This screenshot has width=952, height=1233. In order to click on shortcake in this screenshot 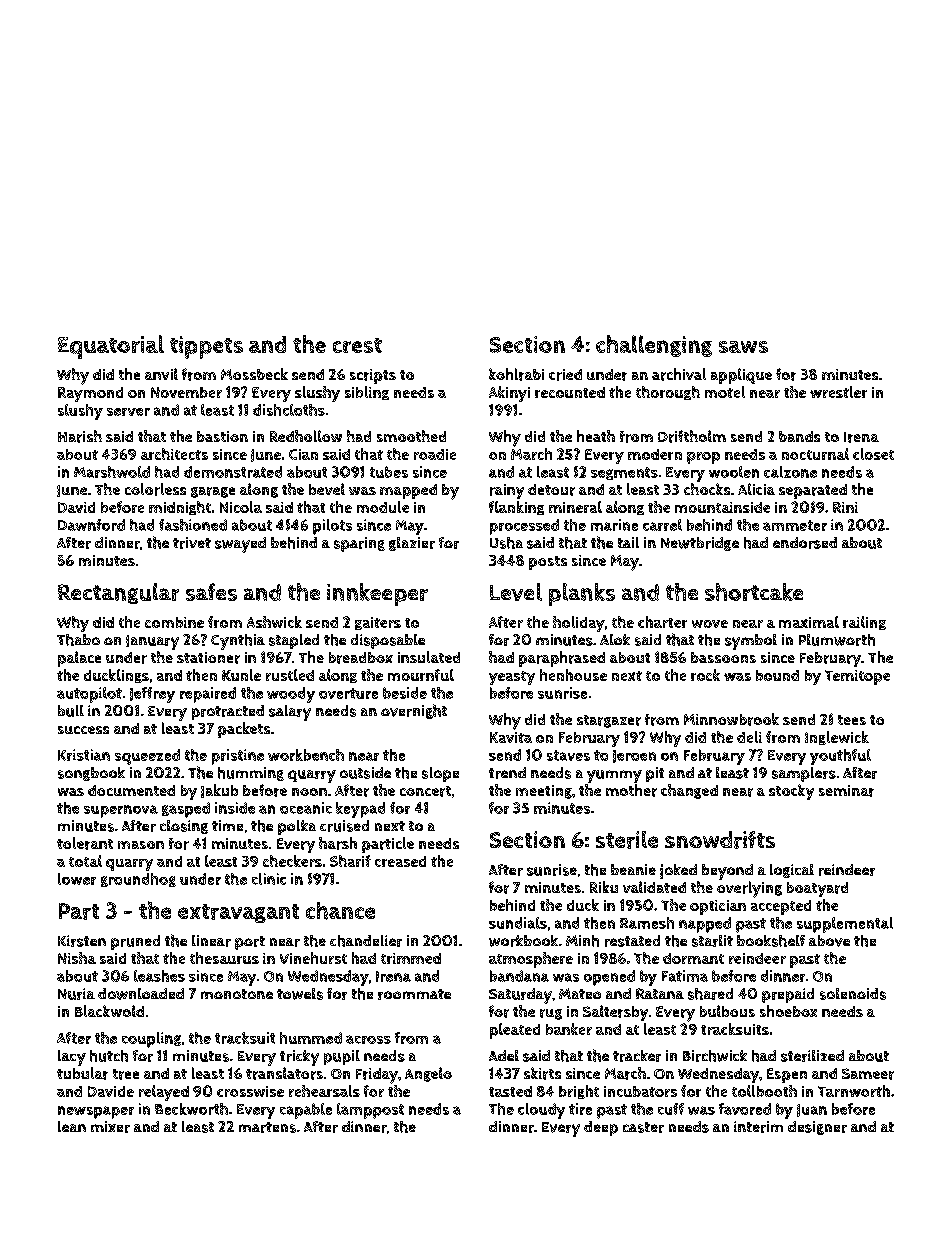, I will do `click(754, 592)`.
